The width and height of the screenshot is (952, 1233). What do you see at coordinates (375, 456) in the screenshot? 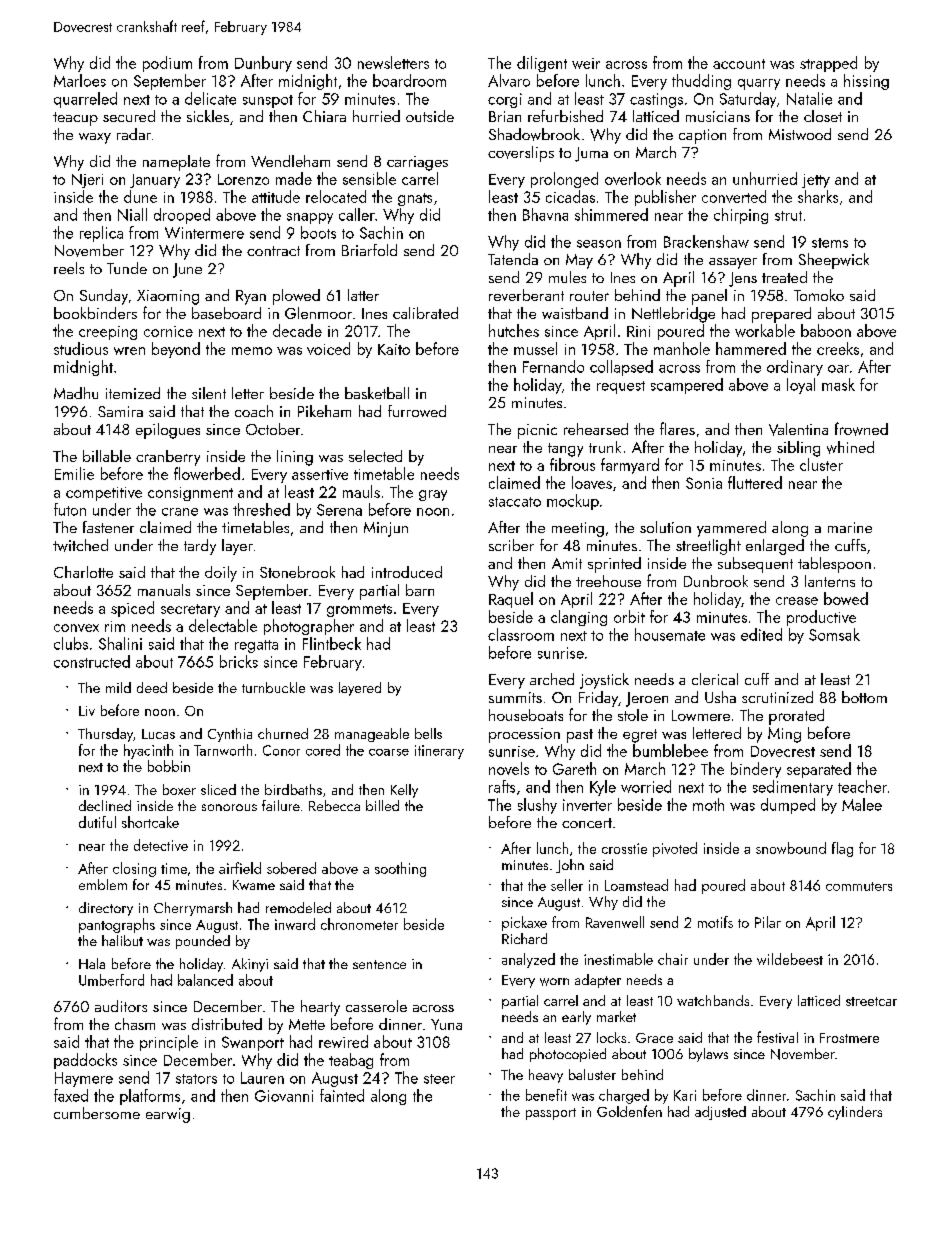
I see `selected` at bounding box center [375, 456].
